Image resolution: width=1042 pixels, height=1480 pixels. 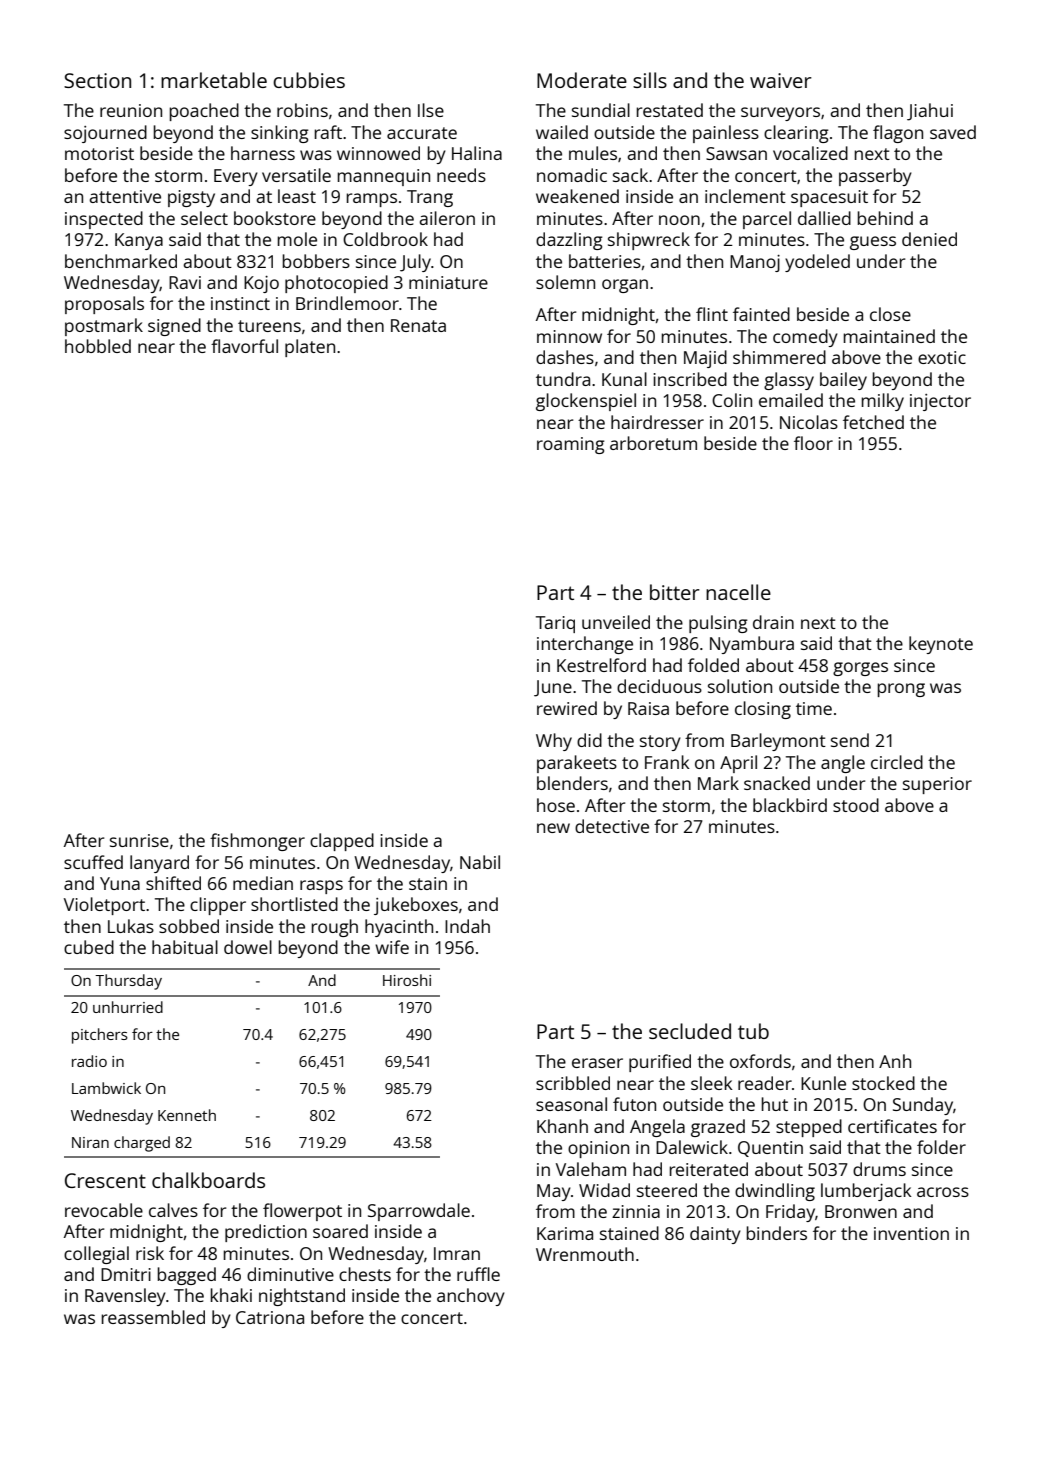 What do you see at coordinates (342, 842) in the screenshot?
I see `clapped` at bounding box center [342, 842].
